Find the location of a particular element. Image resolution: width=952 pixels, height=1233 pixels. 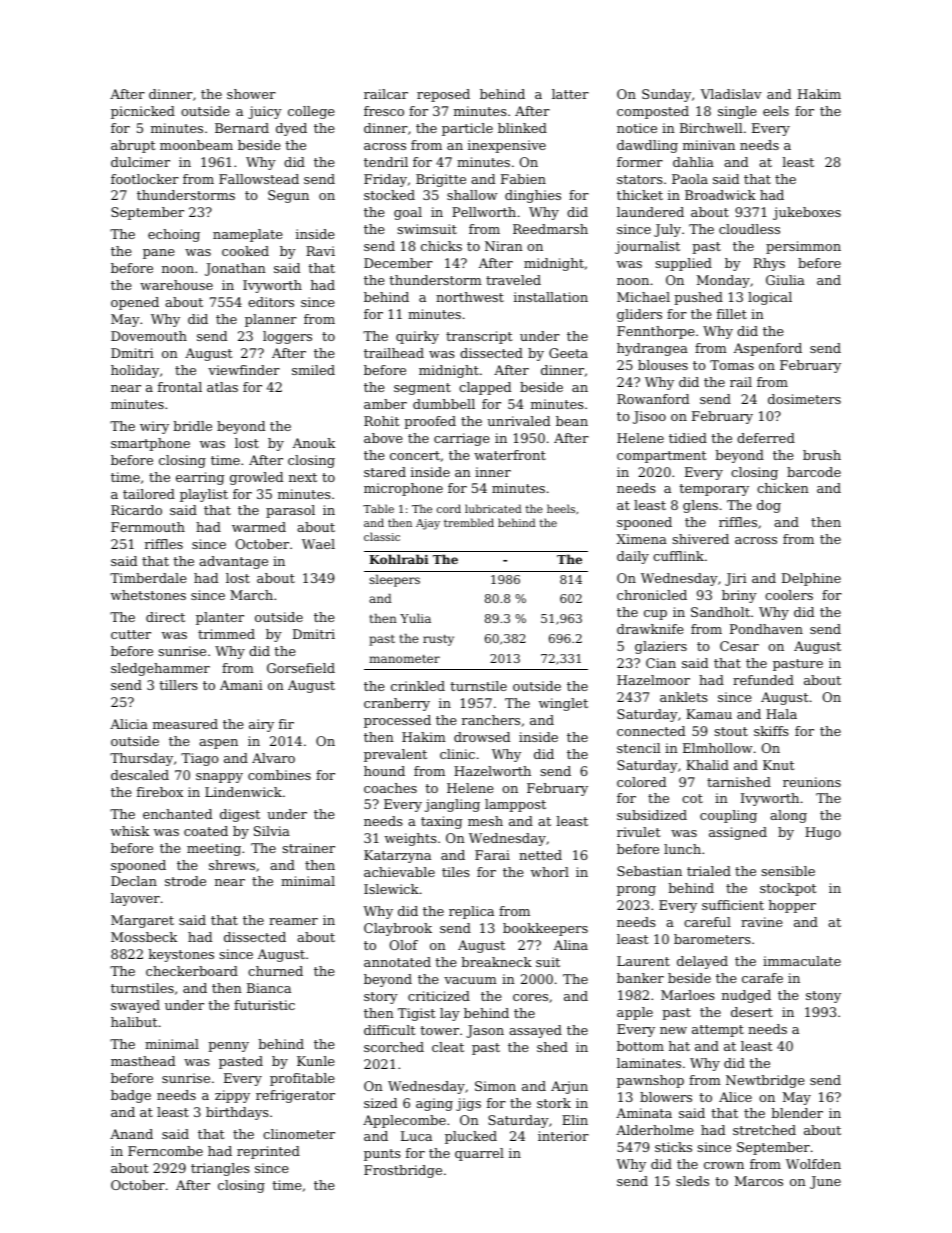

dosimeters is located at coordinates (804, 399).
